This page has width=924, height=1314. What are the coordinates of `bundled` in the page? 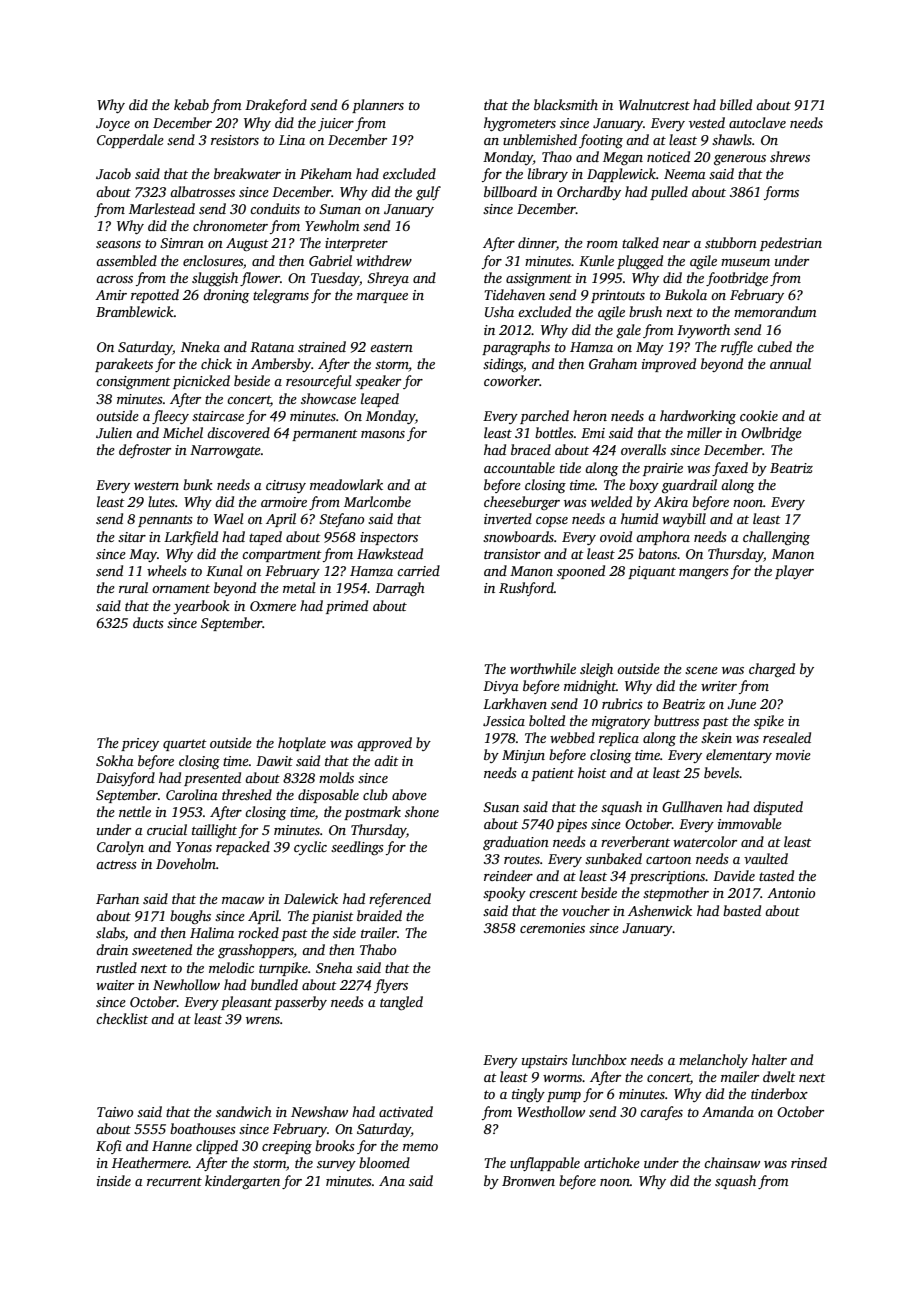 It's located at (274, 984).
